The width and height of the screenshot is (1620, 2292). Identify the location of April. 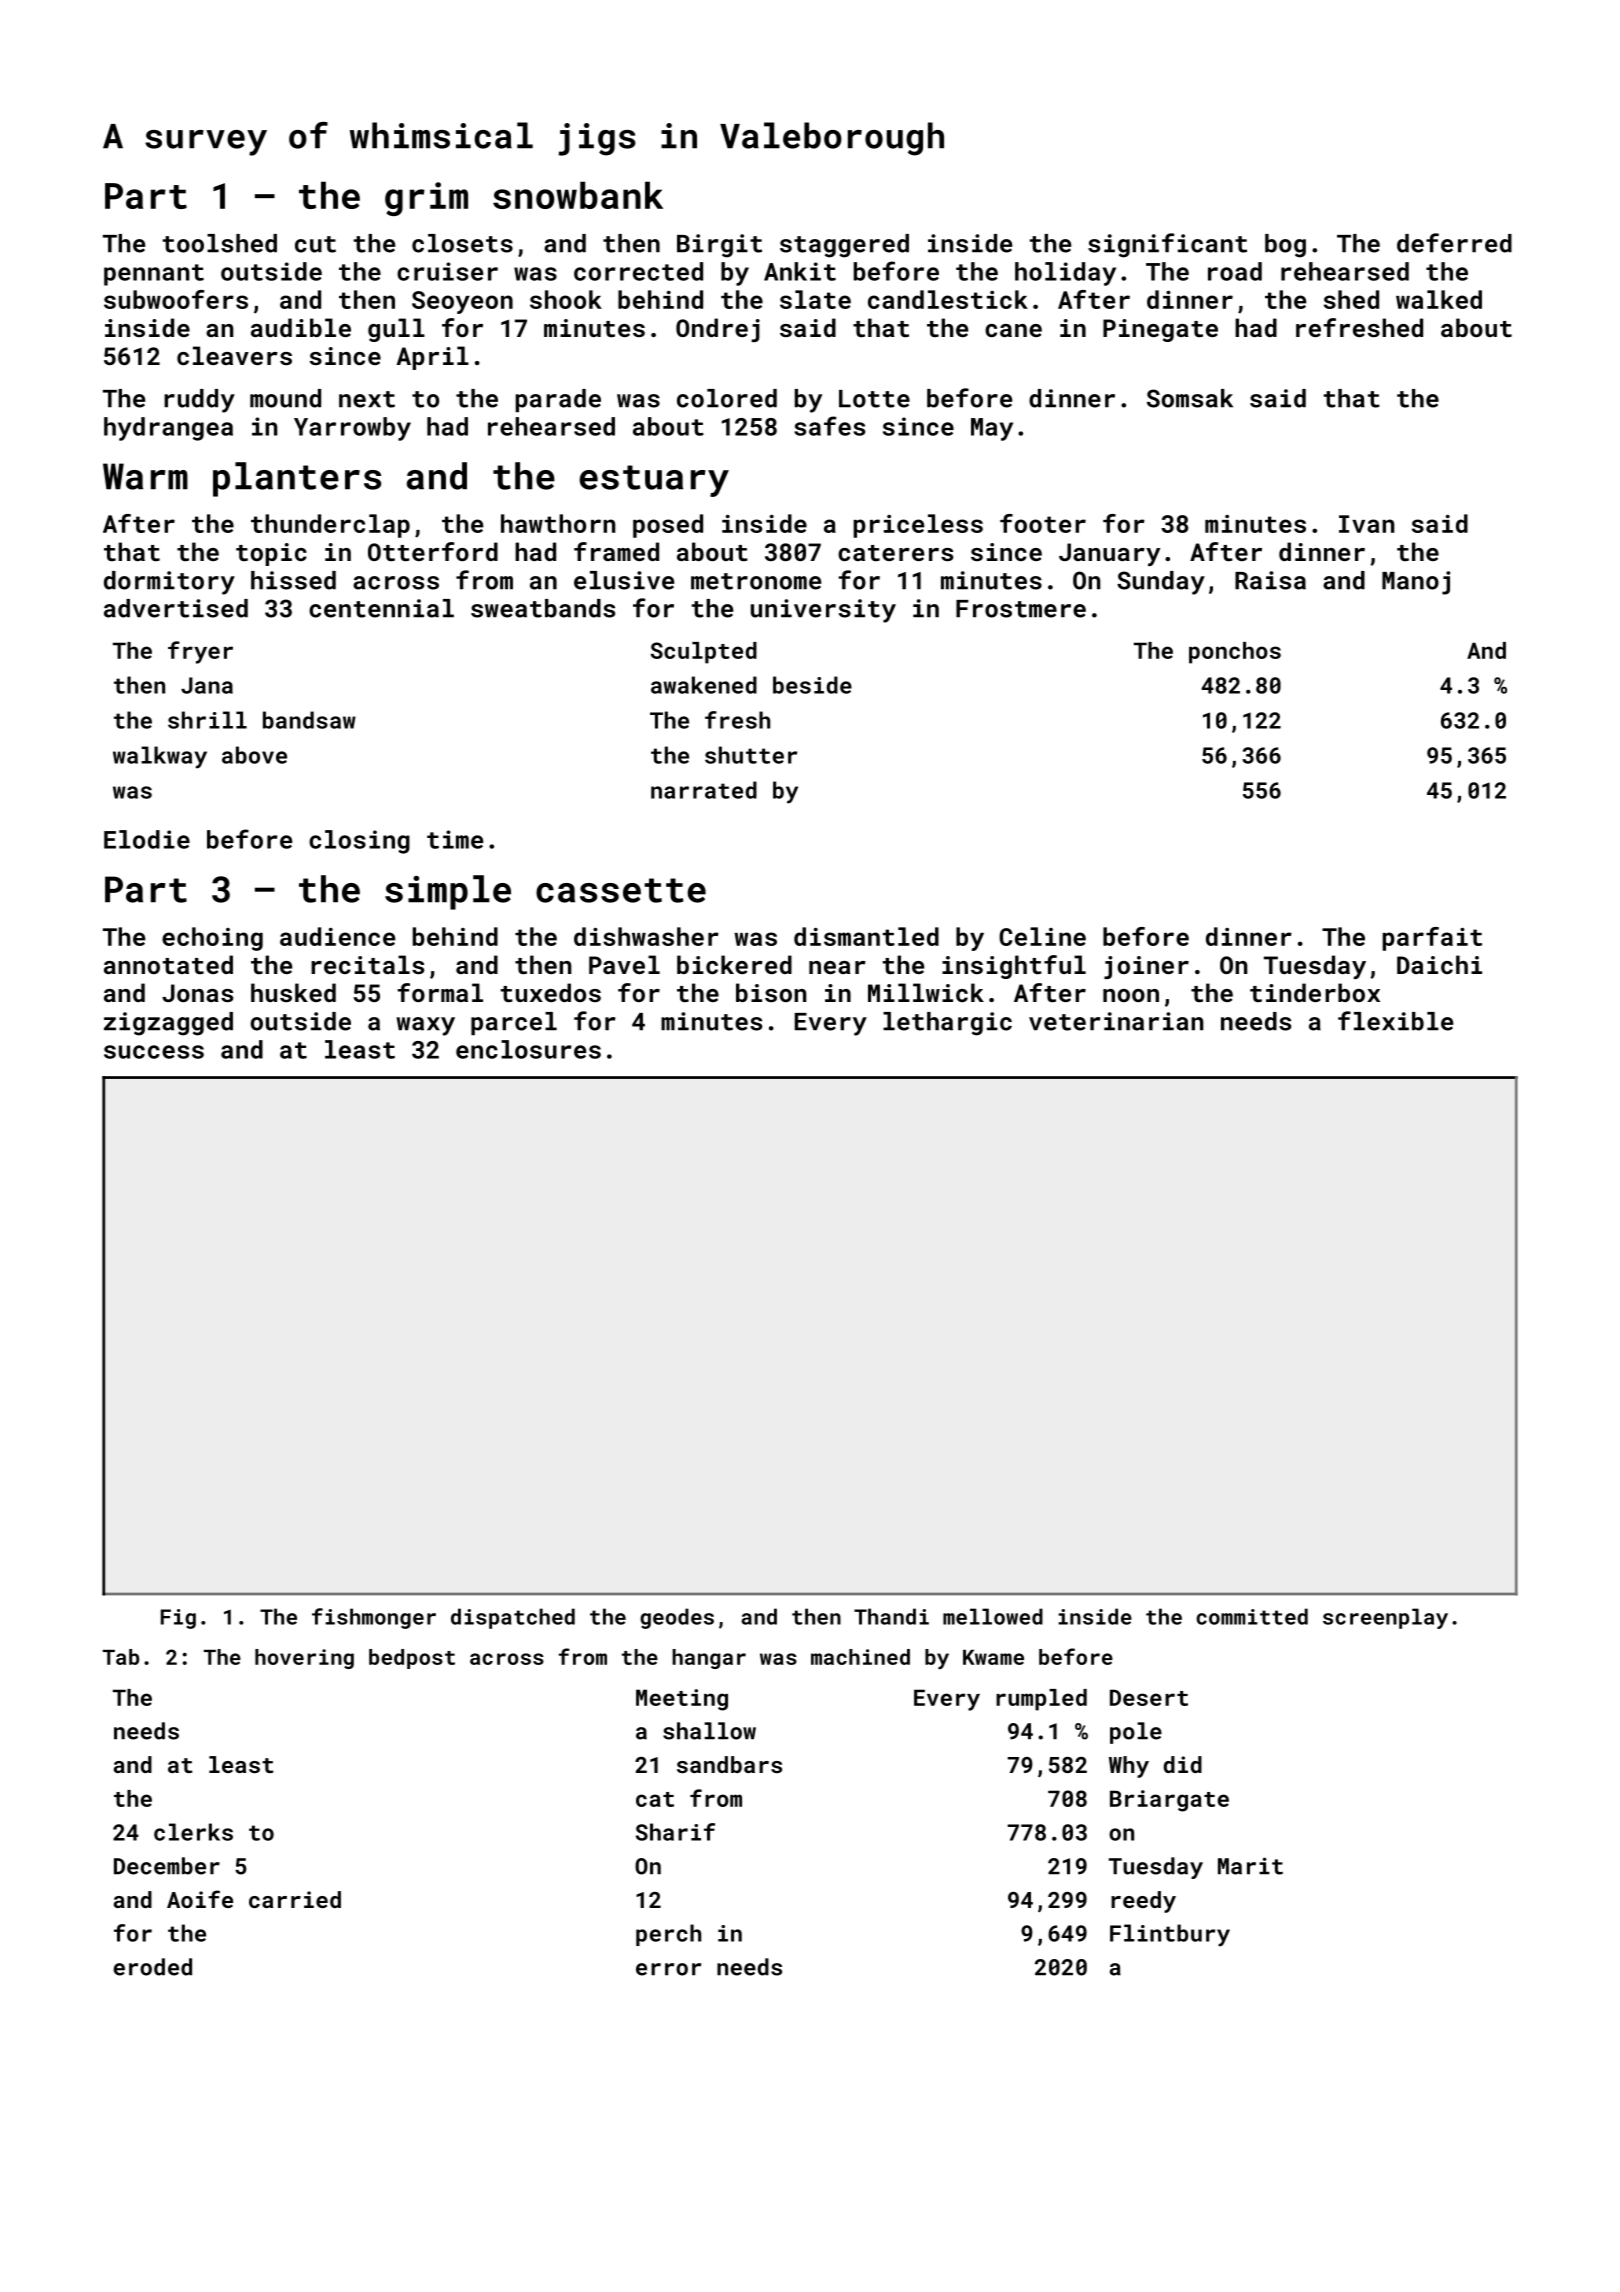
(432, 358).
